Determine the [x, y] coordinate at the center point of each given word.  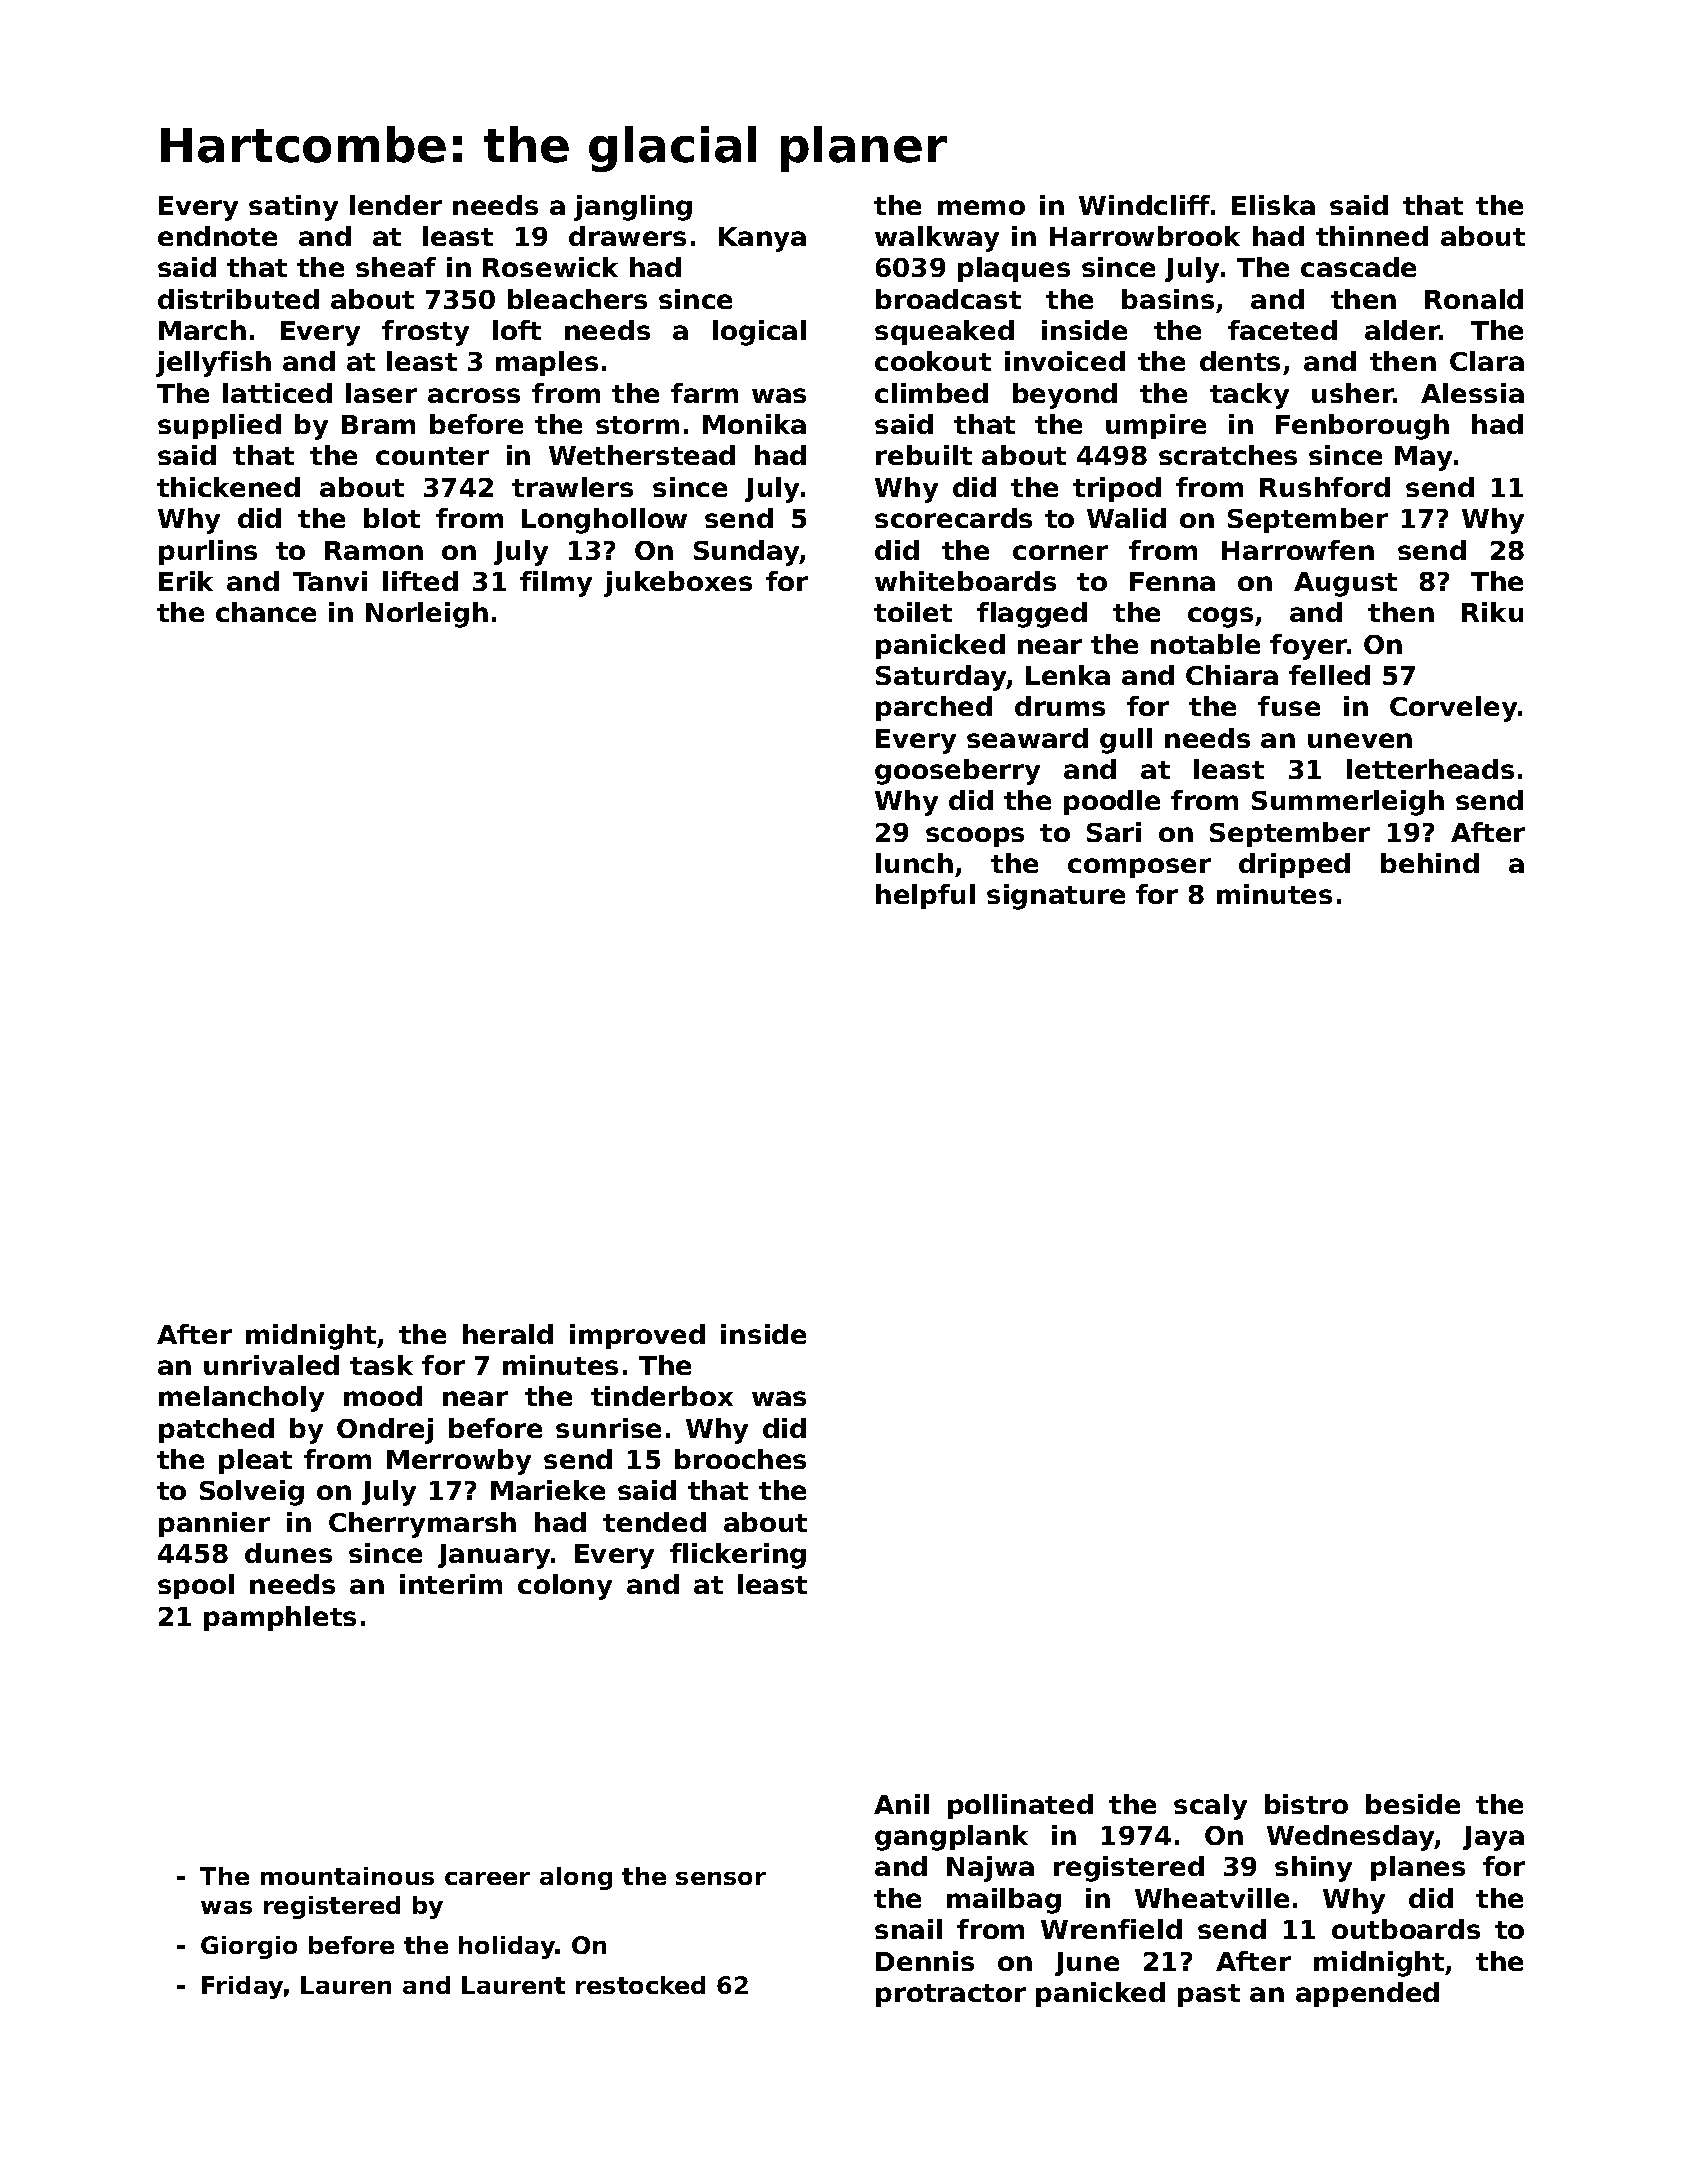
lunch [914, 863]
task [381, 1365]
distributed [238, 299]
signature [1056, 897]
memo [981, 207]
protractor [951, 1995]
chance [266, 612]
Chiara [1232, 675]
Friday [242, 1987]
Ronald [1474, 299]
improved [637, 1336]
